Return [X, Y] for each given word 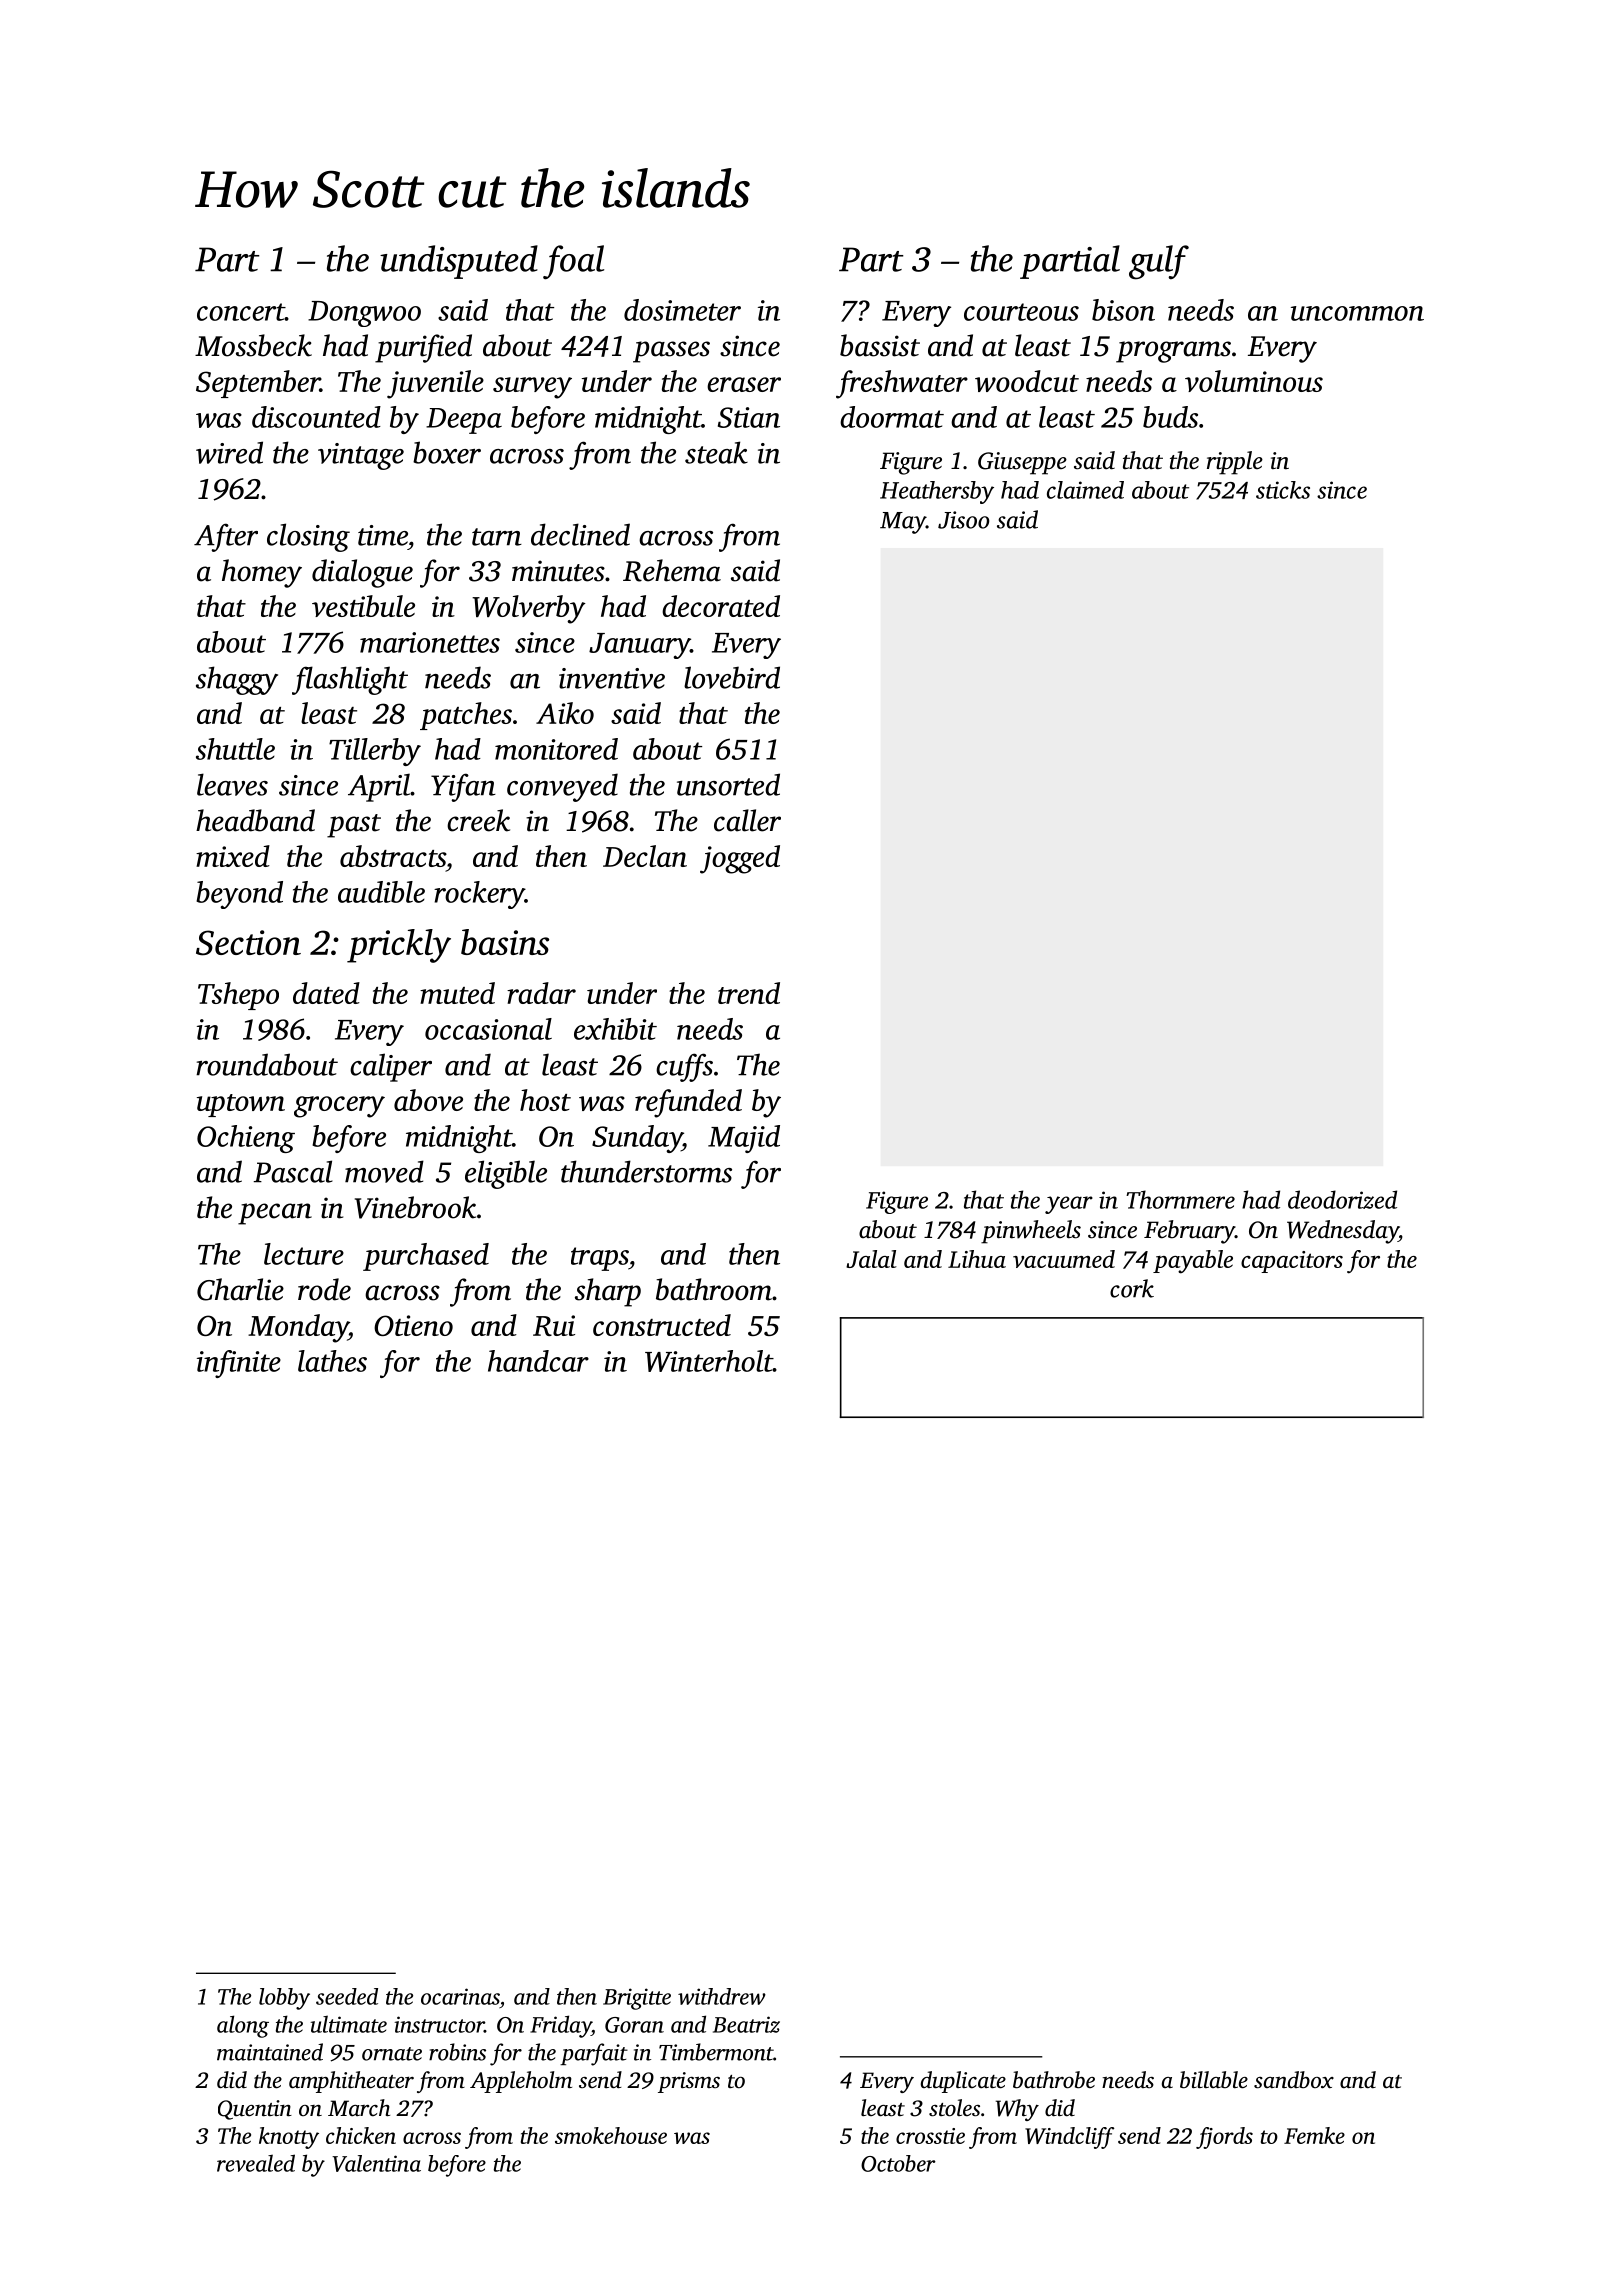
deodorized [1342, 1199]
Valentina [376, 2163]
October [898, 2163]
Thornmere [1180, 1199]
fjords [1224, 2138]
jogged [740, 859]
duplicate [963, 2082]
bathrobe [1054, 2080]
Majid [744, 1139]
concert [241, 312]
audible [381, 892]
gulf [1159, 262]
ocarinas [460, 1996]
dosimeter [682, 310]
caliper [391, 1067]
